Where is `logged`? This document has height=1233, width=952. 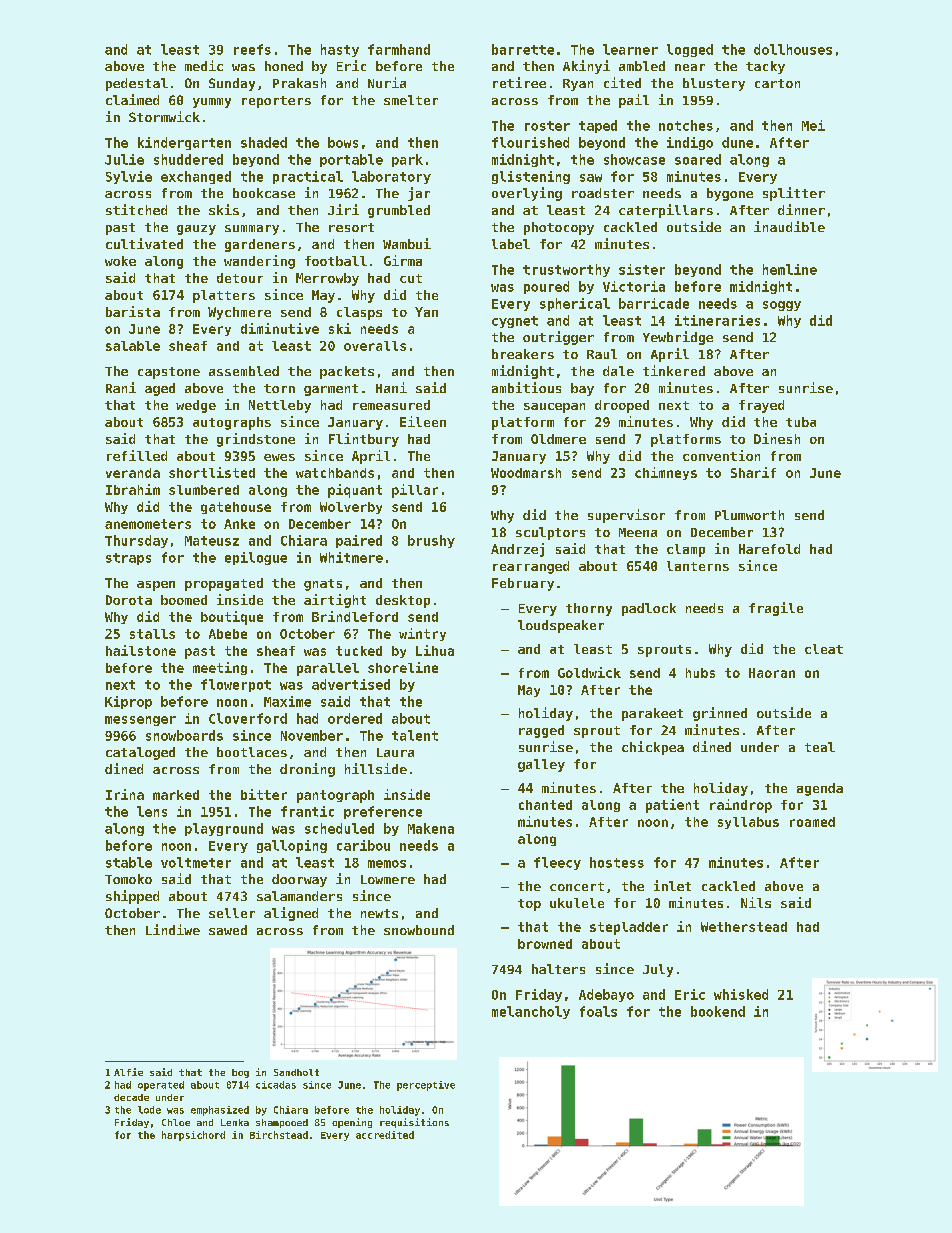
logged is located at coordinates (690, 50).
